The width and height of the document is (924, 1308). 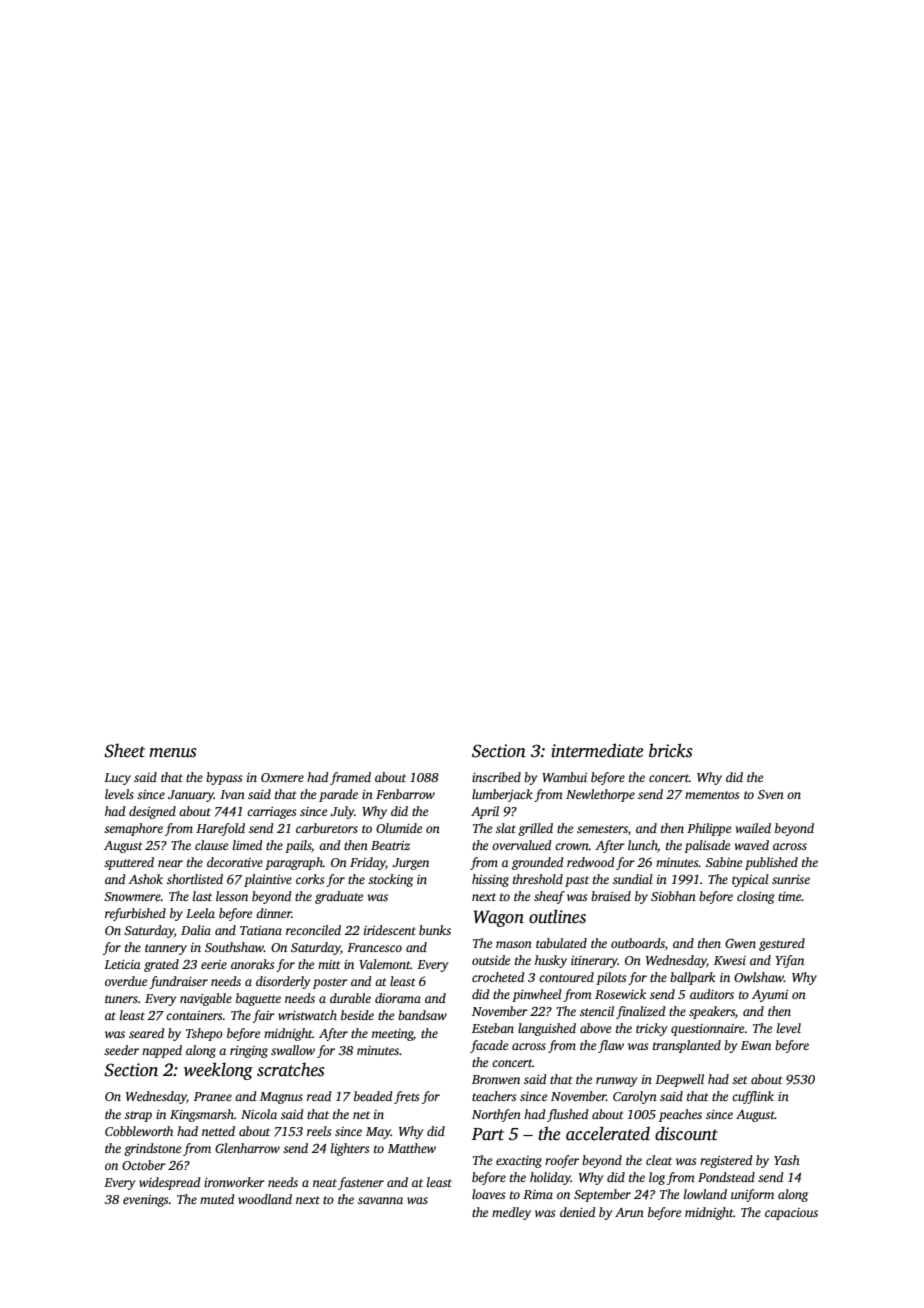 What do you see at coordinates (350, 778) in the document?
I see `framed` at bounding box center [350, 778].
